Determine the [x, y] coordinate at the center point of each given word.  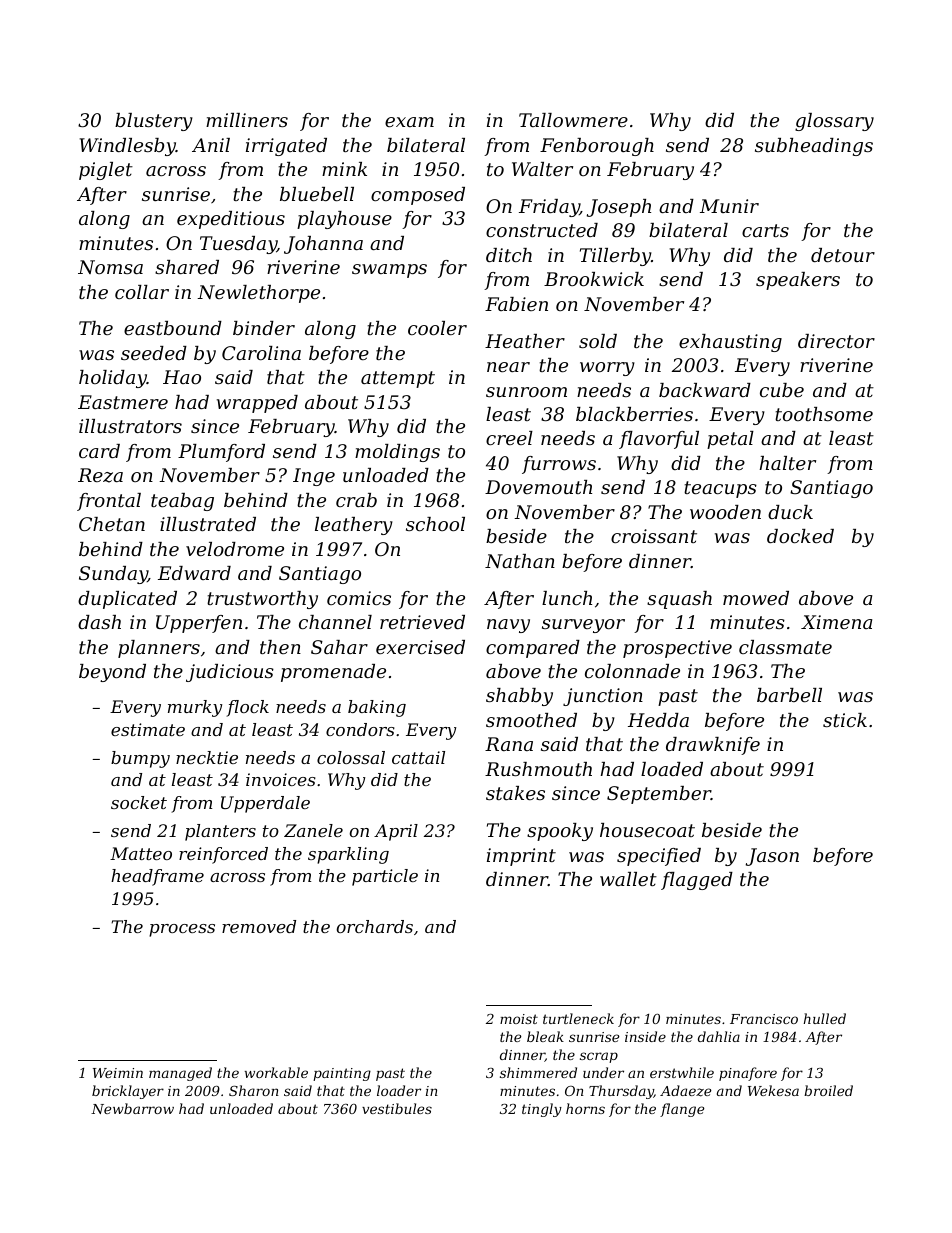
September [659, 795]
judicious [230, 673]
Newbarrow [132, 1108]
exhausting [730, 343]
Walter [542, 169]
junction [603, 697]
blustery [154, 122]
